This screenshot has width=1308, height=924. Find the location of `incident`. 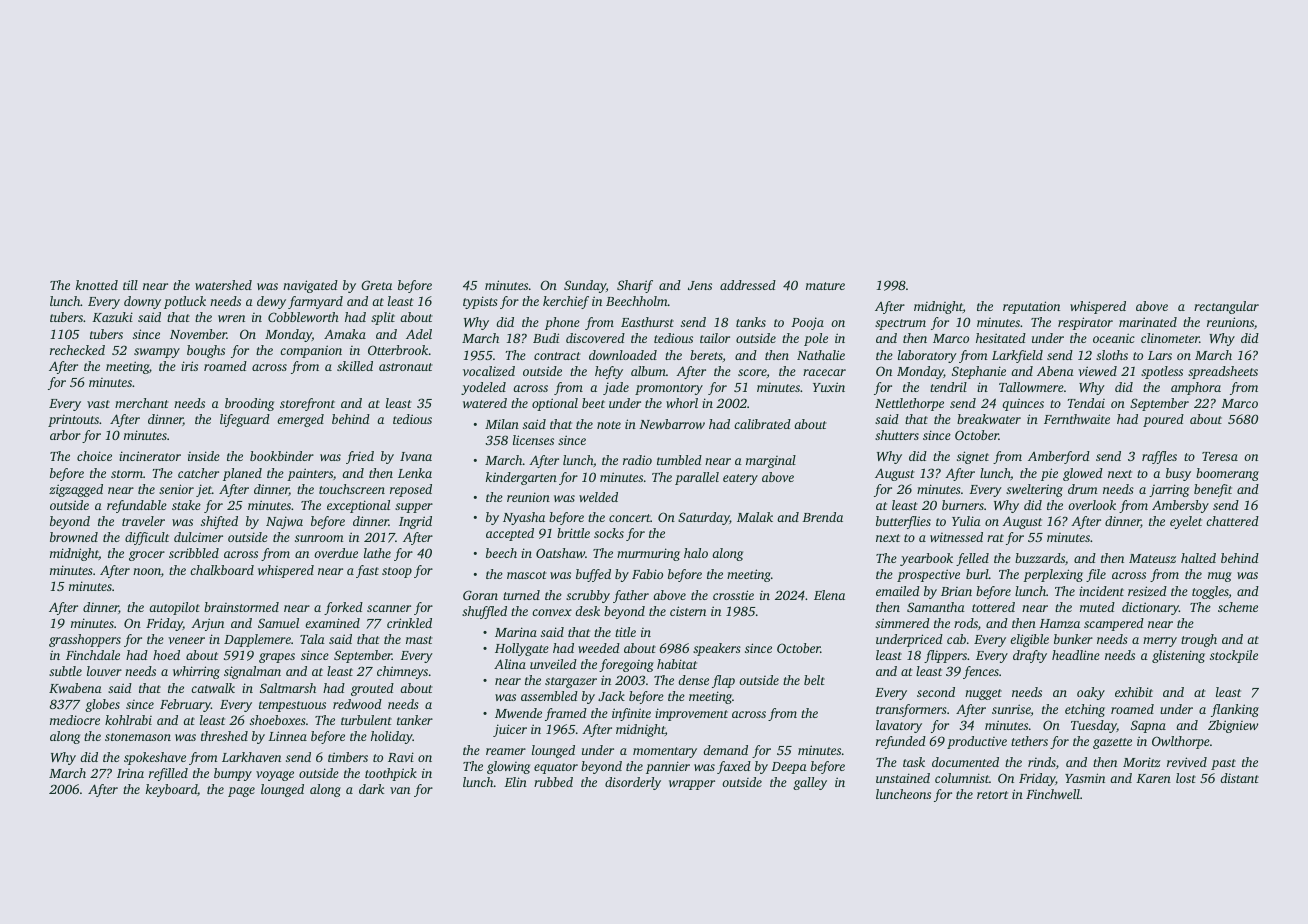

incident is located at coordinates (1101, 591).
